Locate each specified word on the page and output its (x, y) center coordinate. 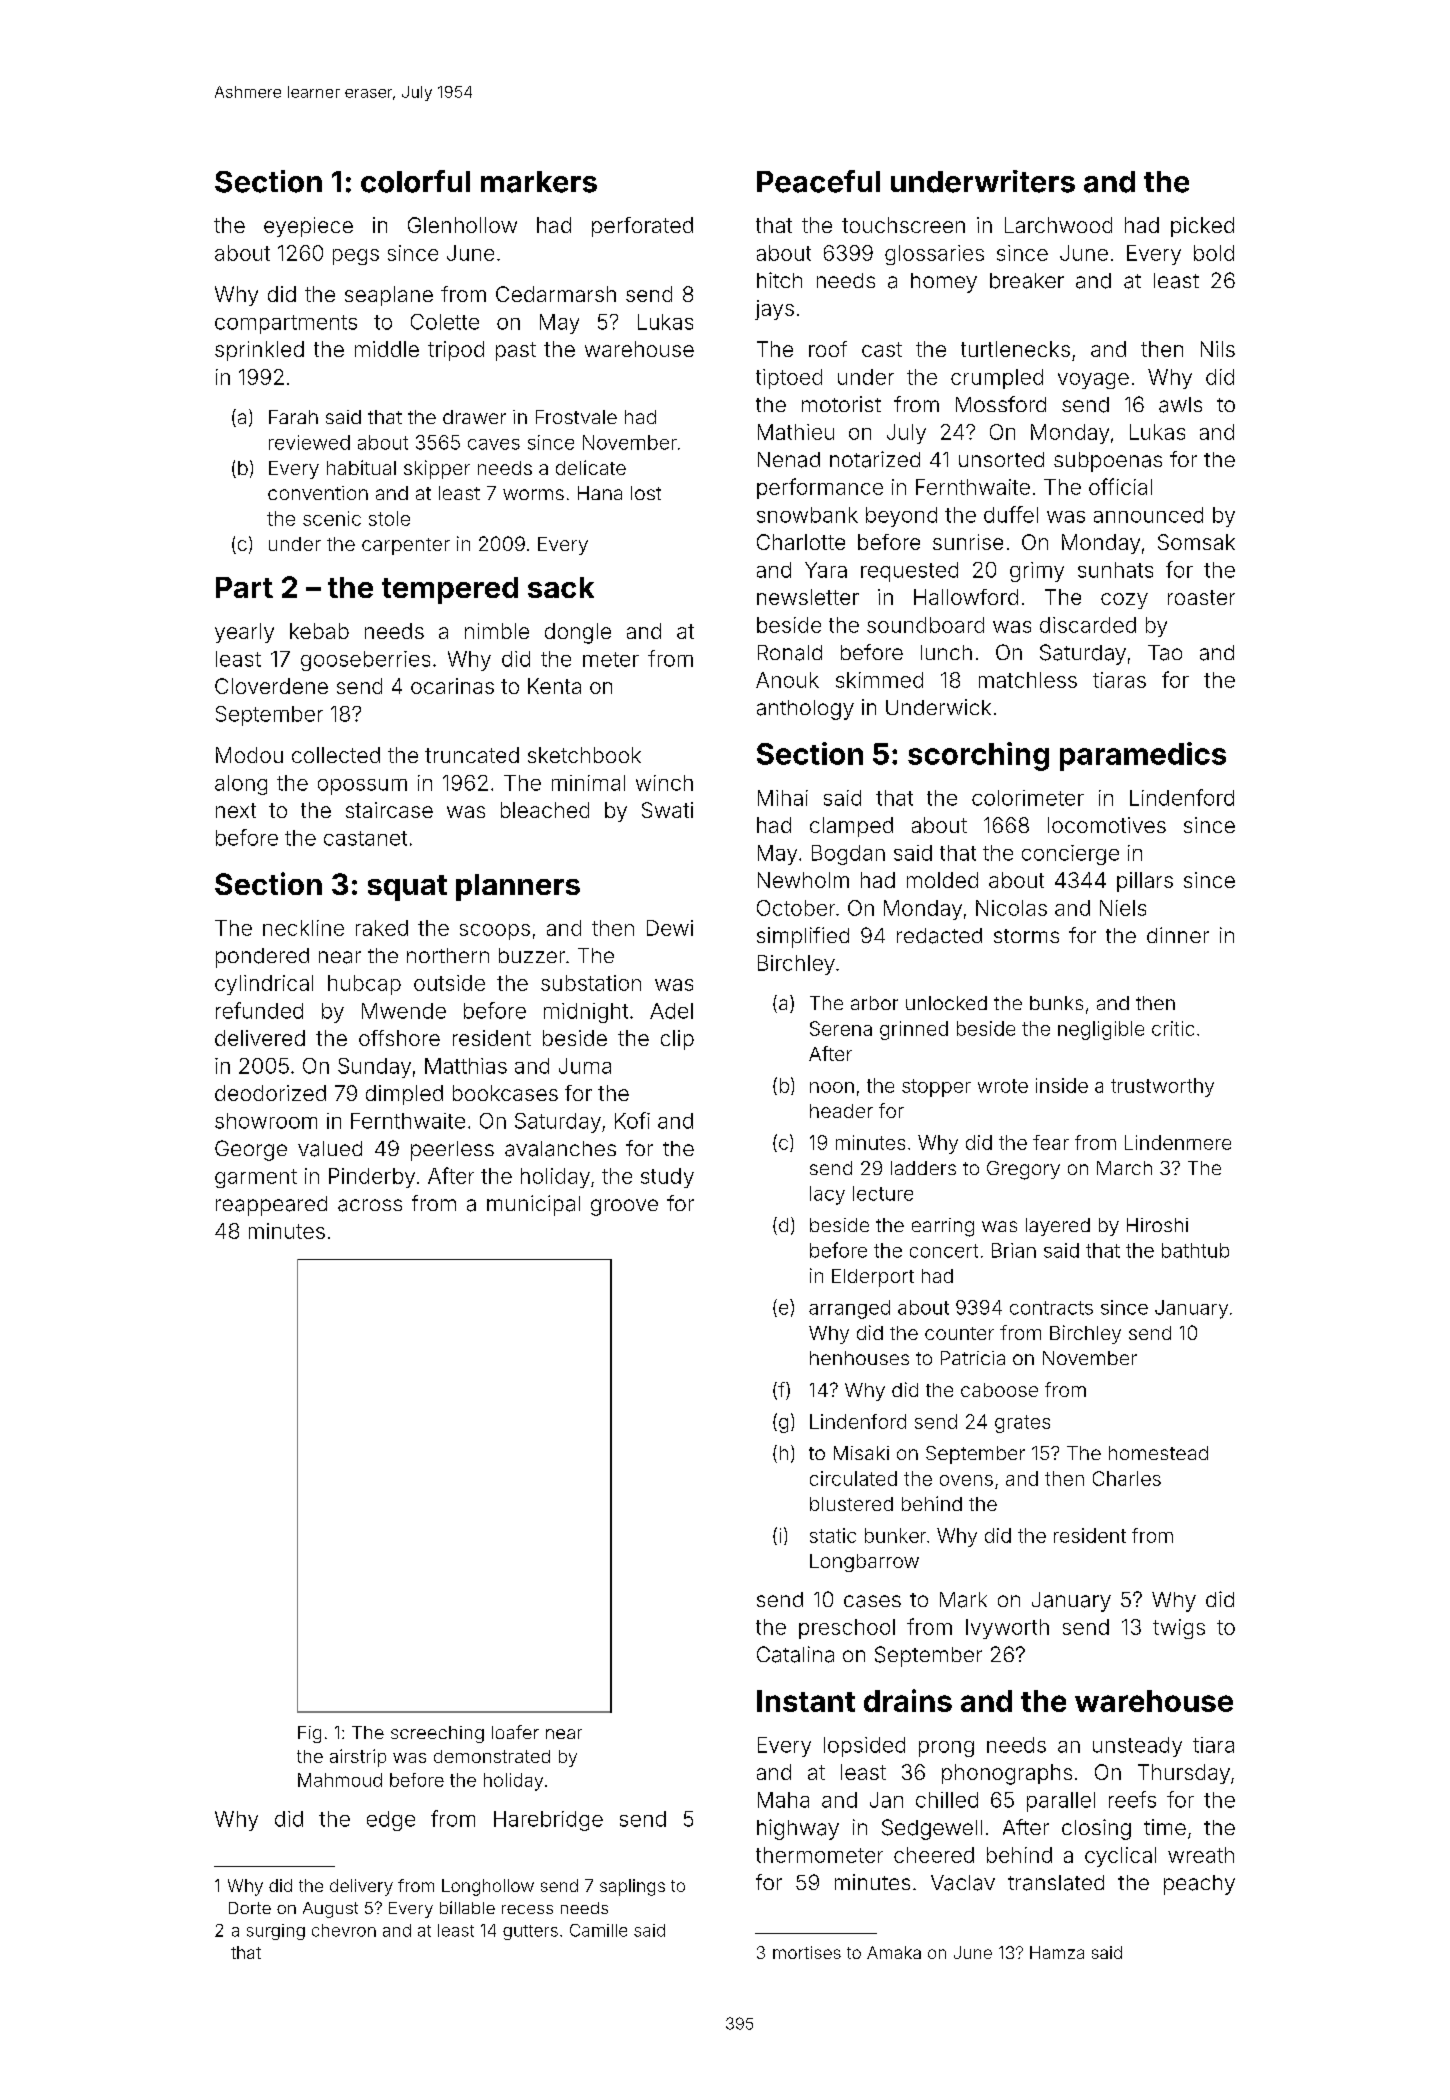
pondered (262, 958)
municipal (533, 1205)
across (370, 1205)
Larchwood (1058, 225)
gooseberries (365, 661)
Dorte (250, 1908)
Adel (671, 1011)
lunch (946, 652)
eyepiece (308, 227)
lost (646, 493)
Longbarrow (864, 1563)
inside (1062, 1085)
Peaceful (818, 181)
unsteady (1137, 1747)
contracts (1051, 1308)
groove (624, 1207)
